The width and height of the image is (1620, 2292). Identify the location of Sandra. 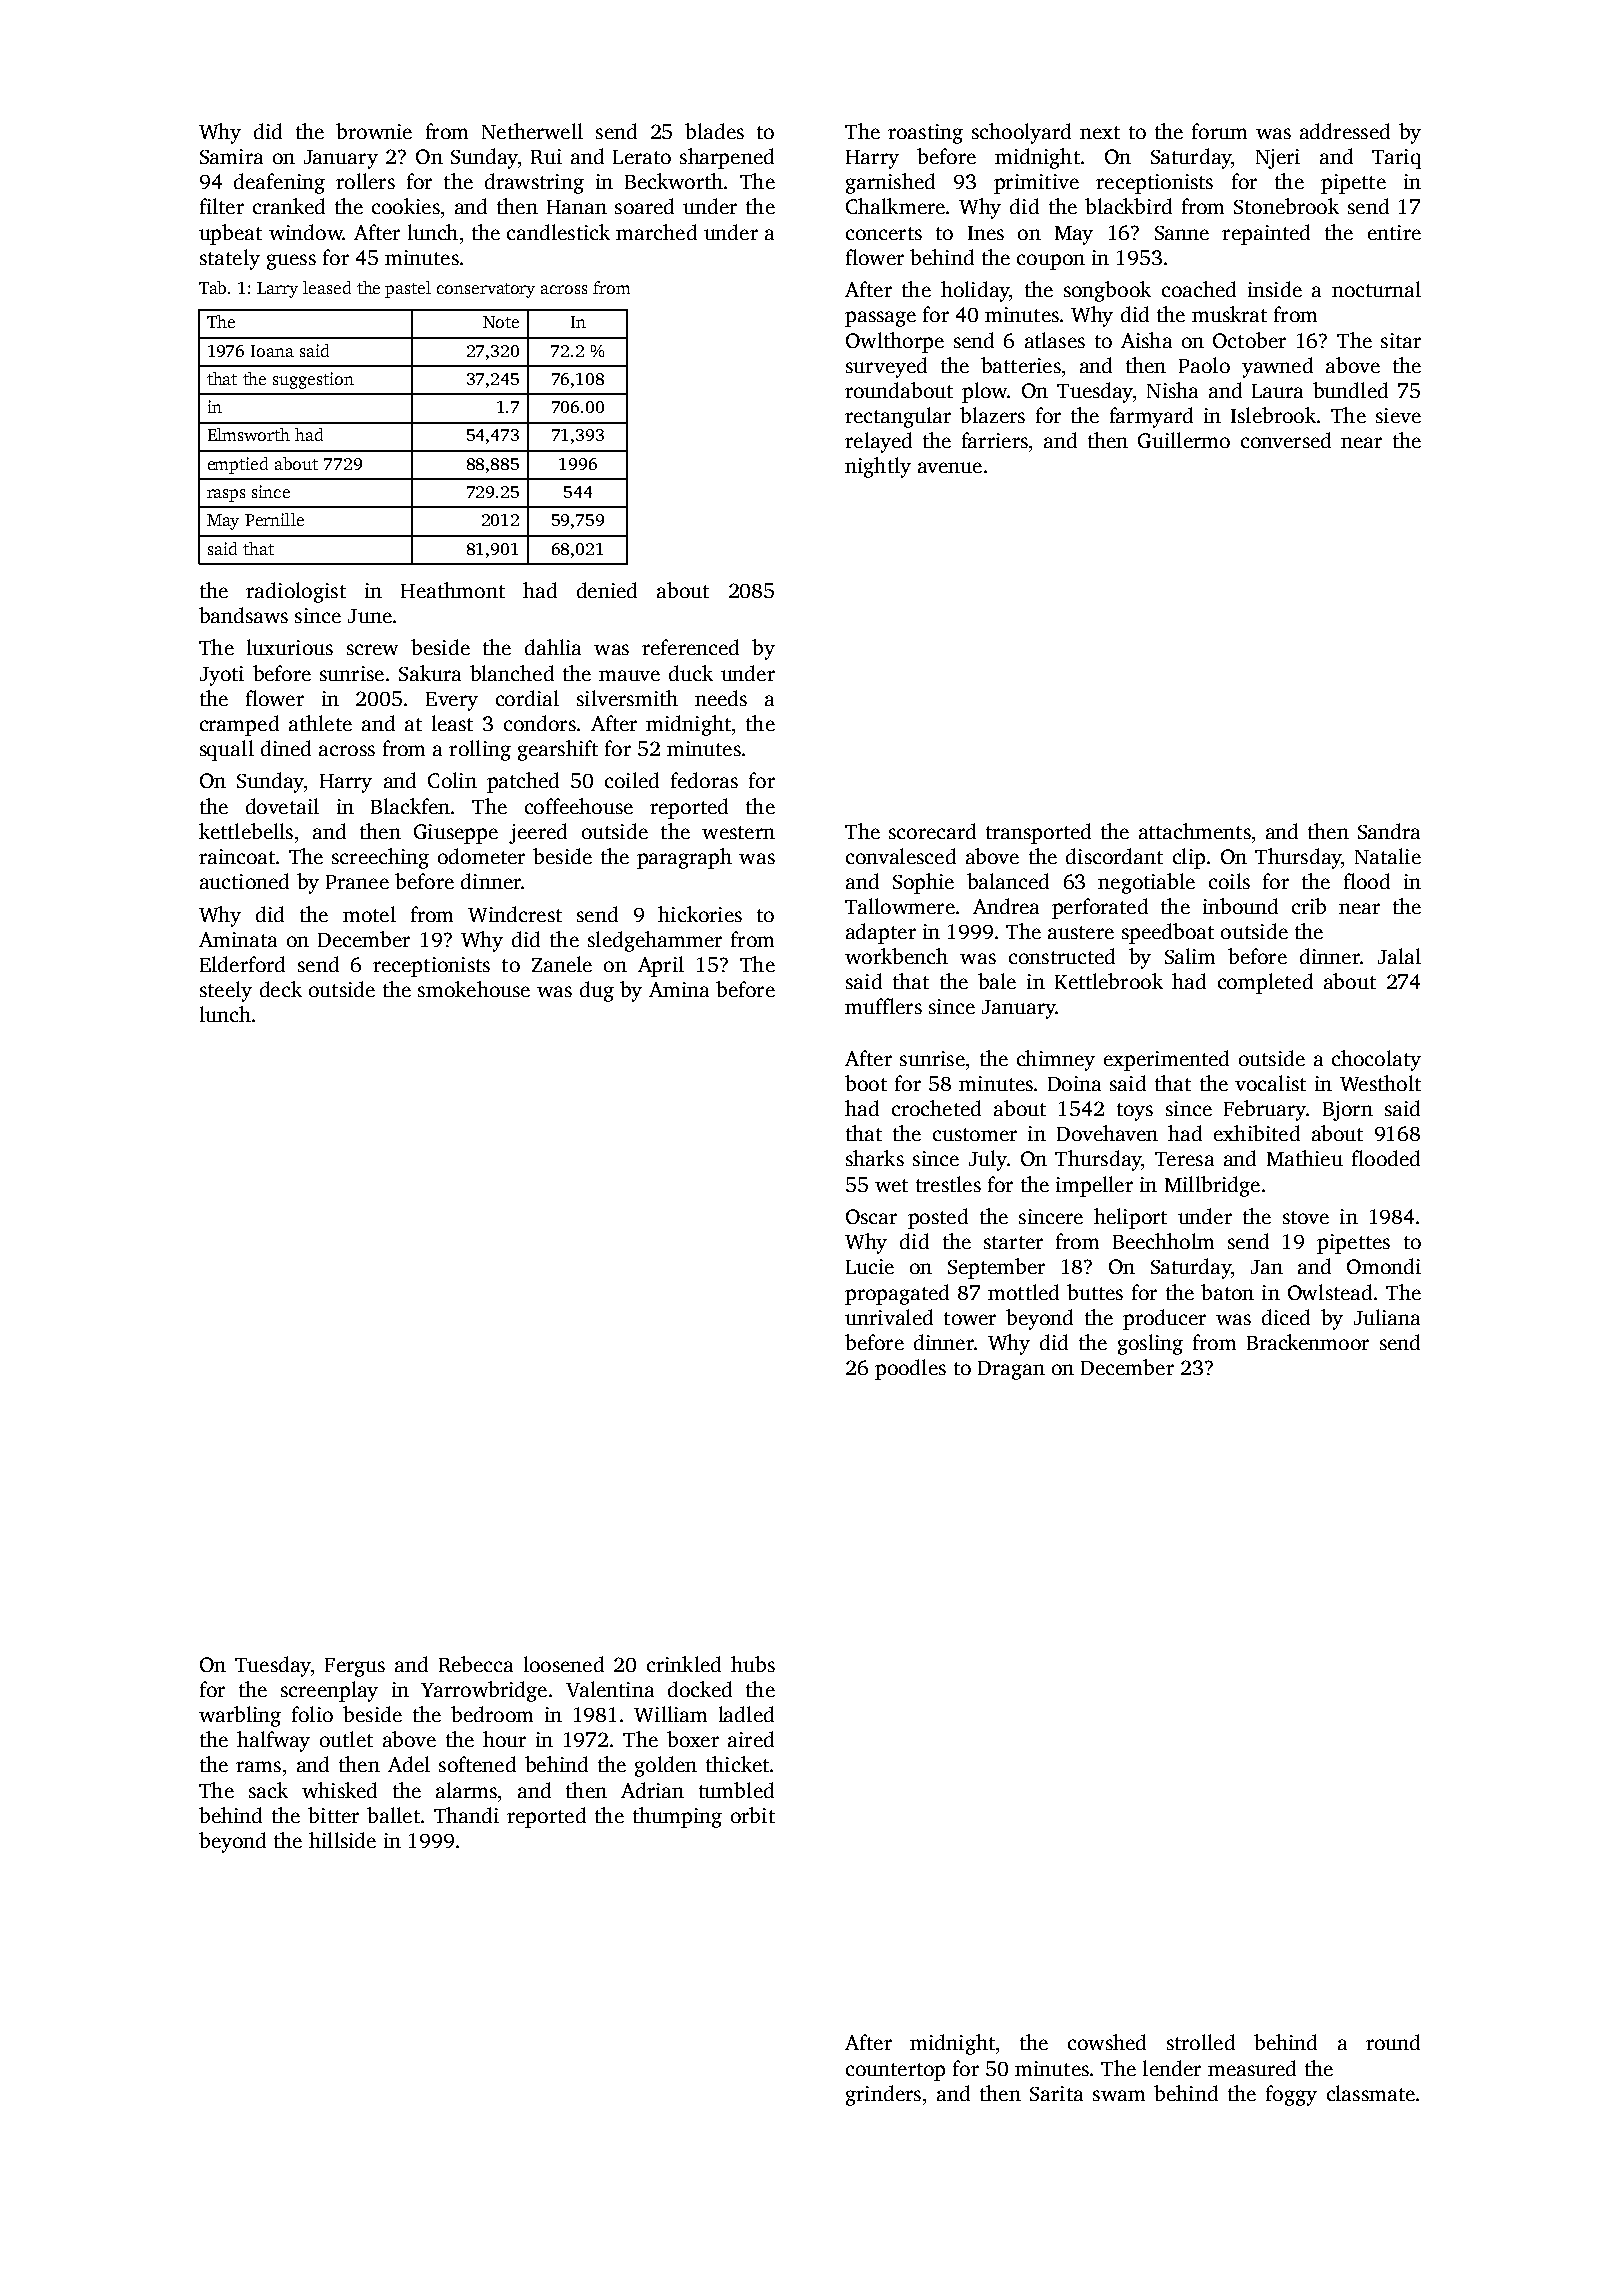
(1389, 831).
